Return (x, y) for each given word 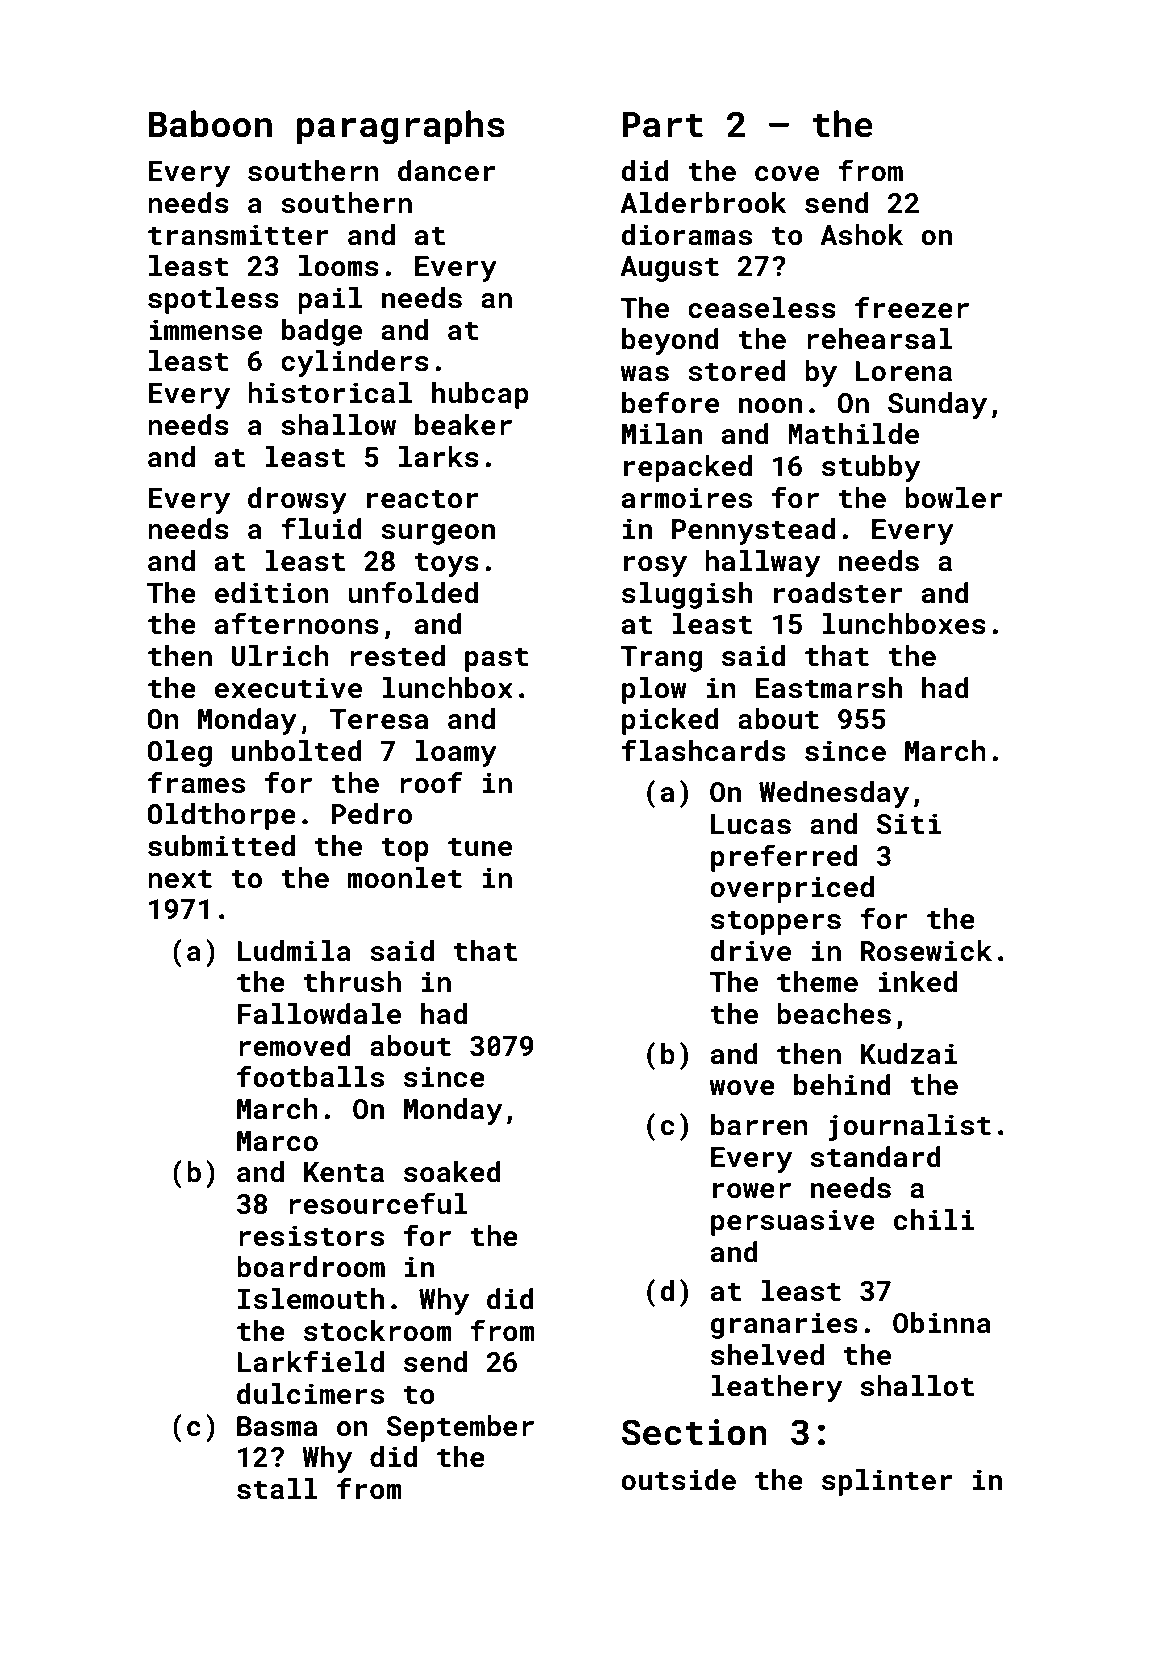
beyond (670, 341)
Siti (909, 824)
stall (277, 1489)
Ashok (862, 235)
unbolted (297, 751)
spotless (213, 300)
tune (480, 847)
